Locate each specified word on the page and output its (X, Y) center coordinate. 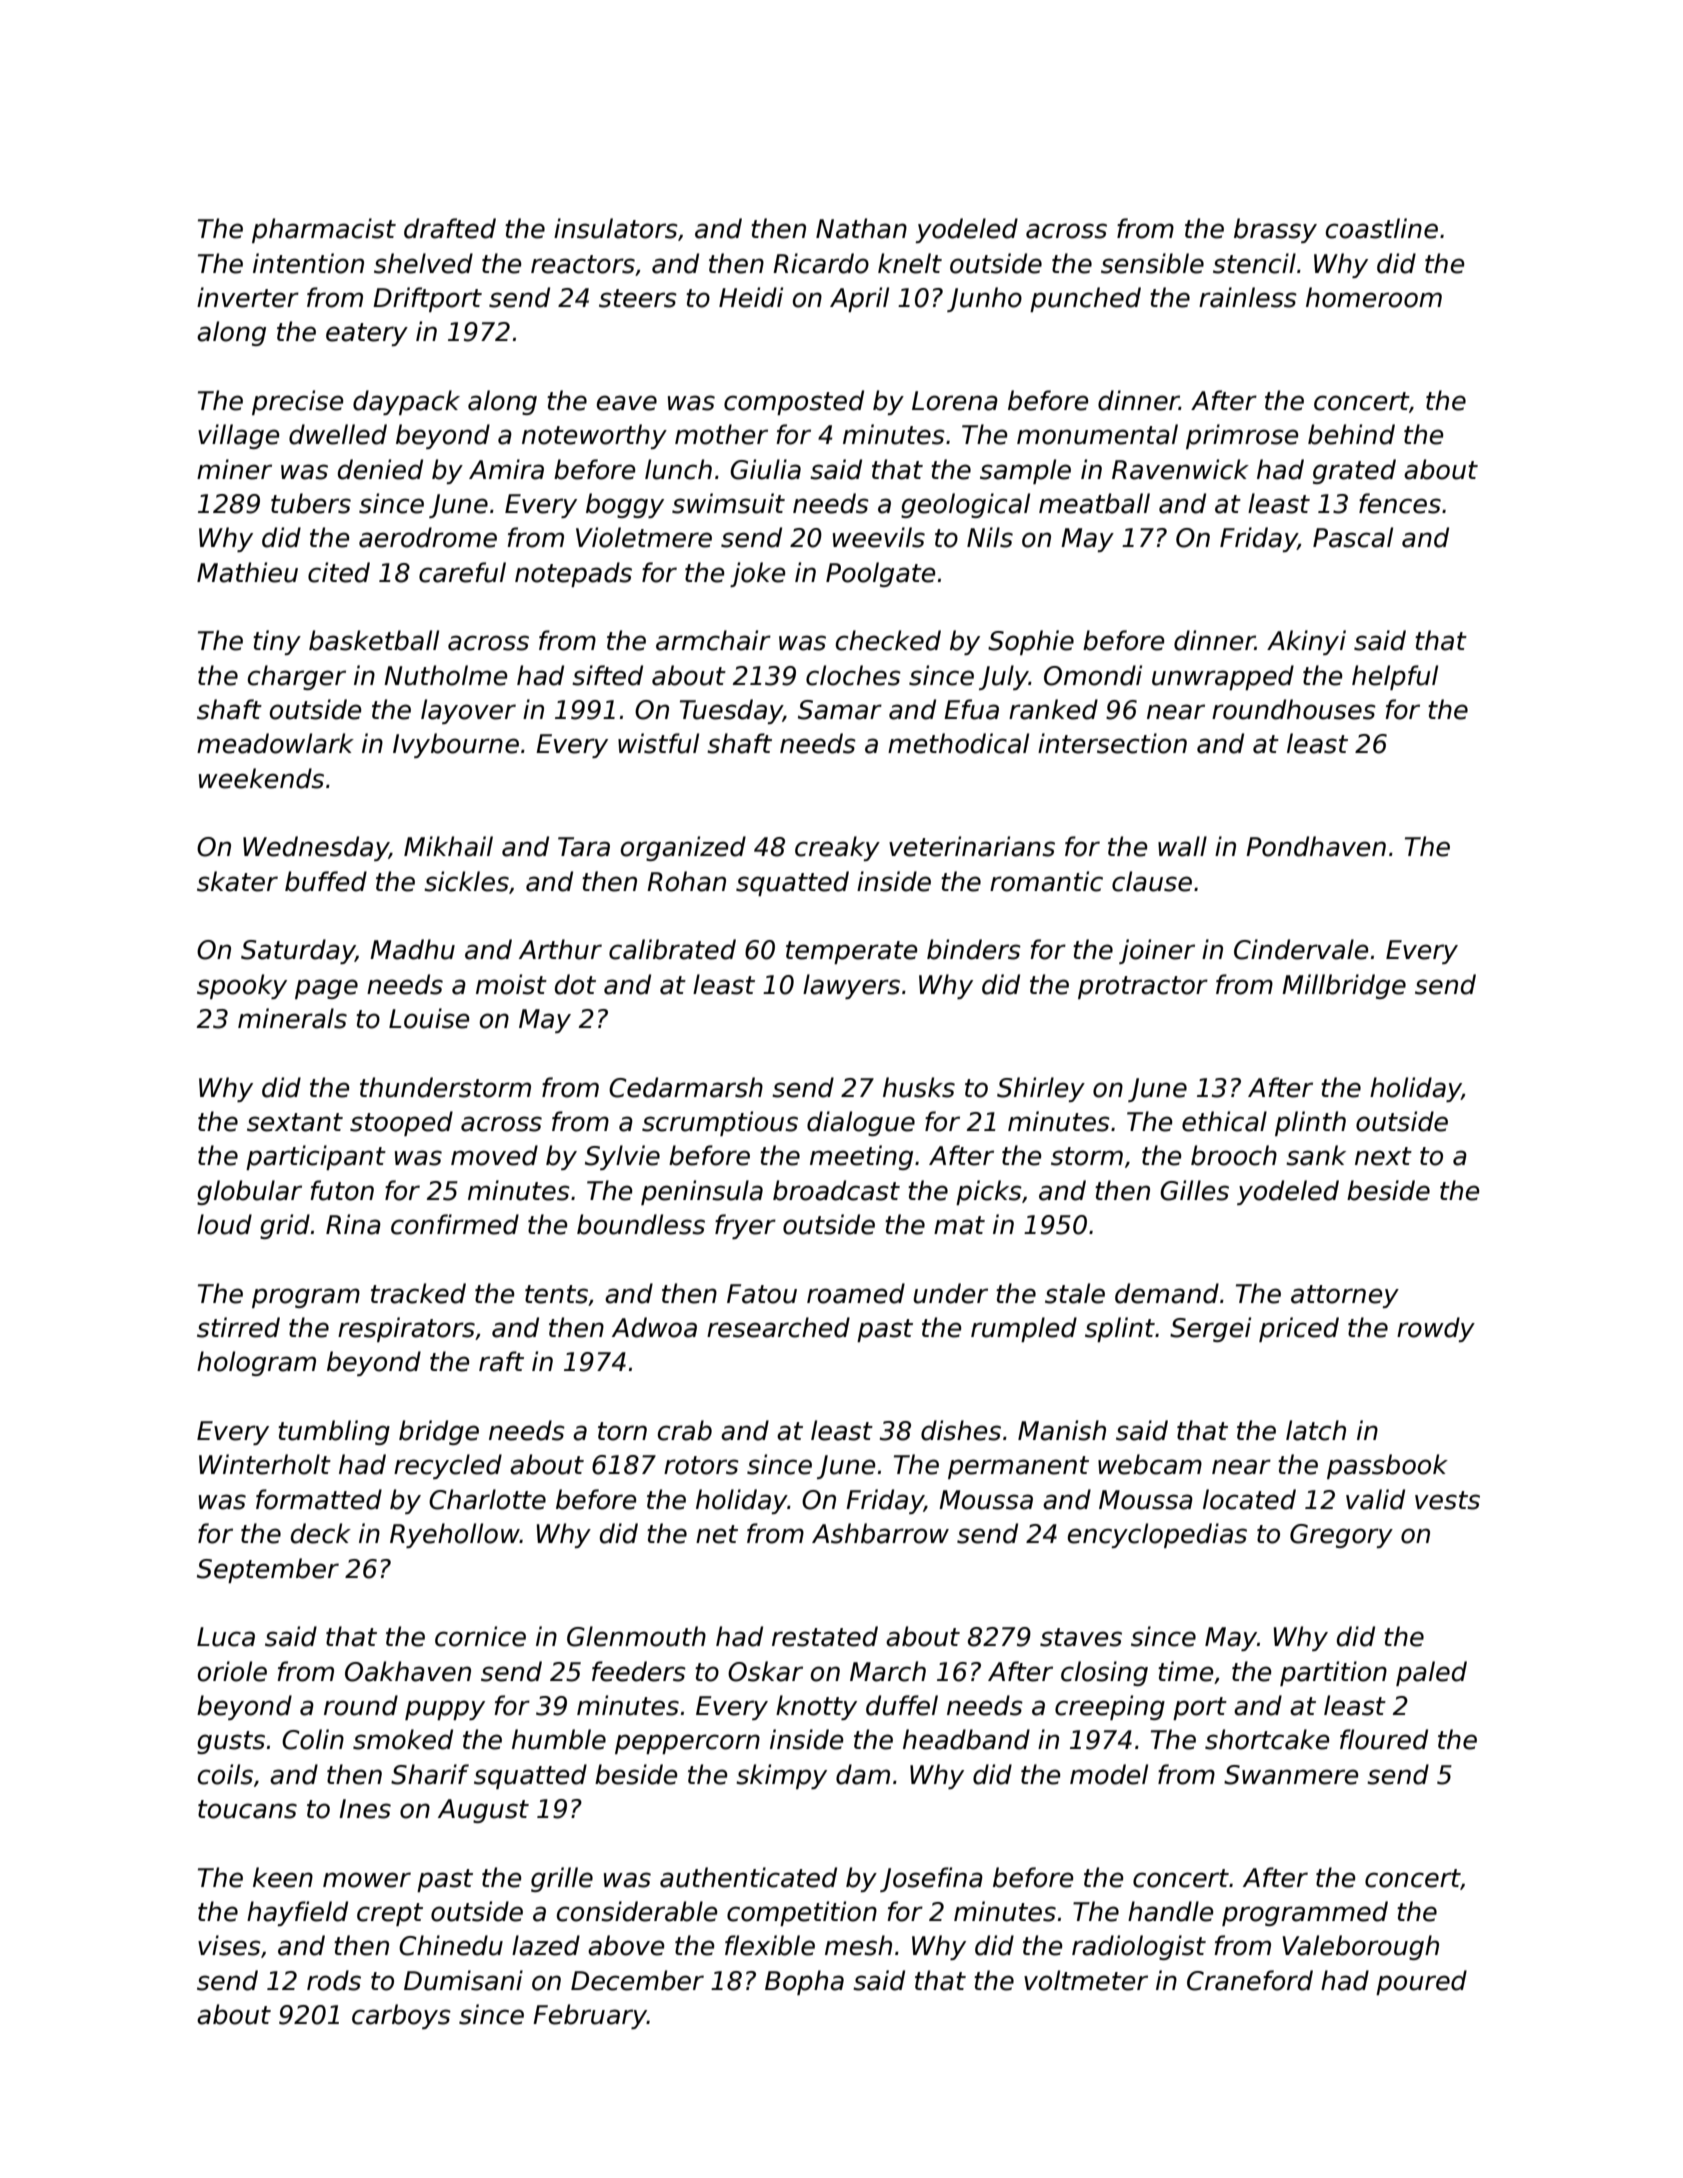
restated (825, 1636)
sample (1025, 471)
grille (562, 1879)
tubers (311, 503)
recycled (448, 1466)
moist (511, 984)
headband (966, 1739)
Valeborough (1361, 1947)
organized (683, 848)
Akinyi (1306, 642)
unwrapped (1223, 677)
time (1185, 1671)
